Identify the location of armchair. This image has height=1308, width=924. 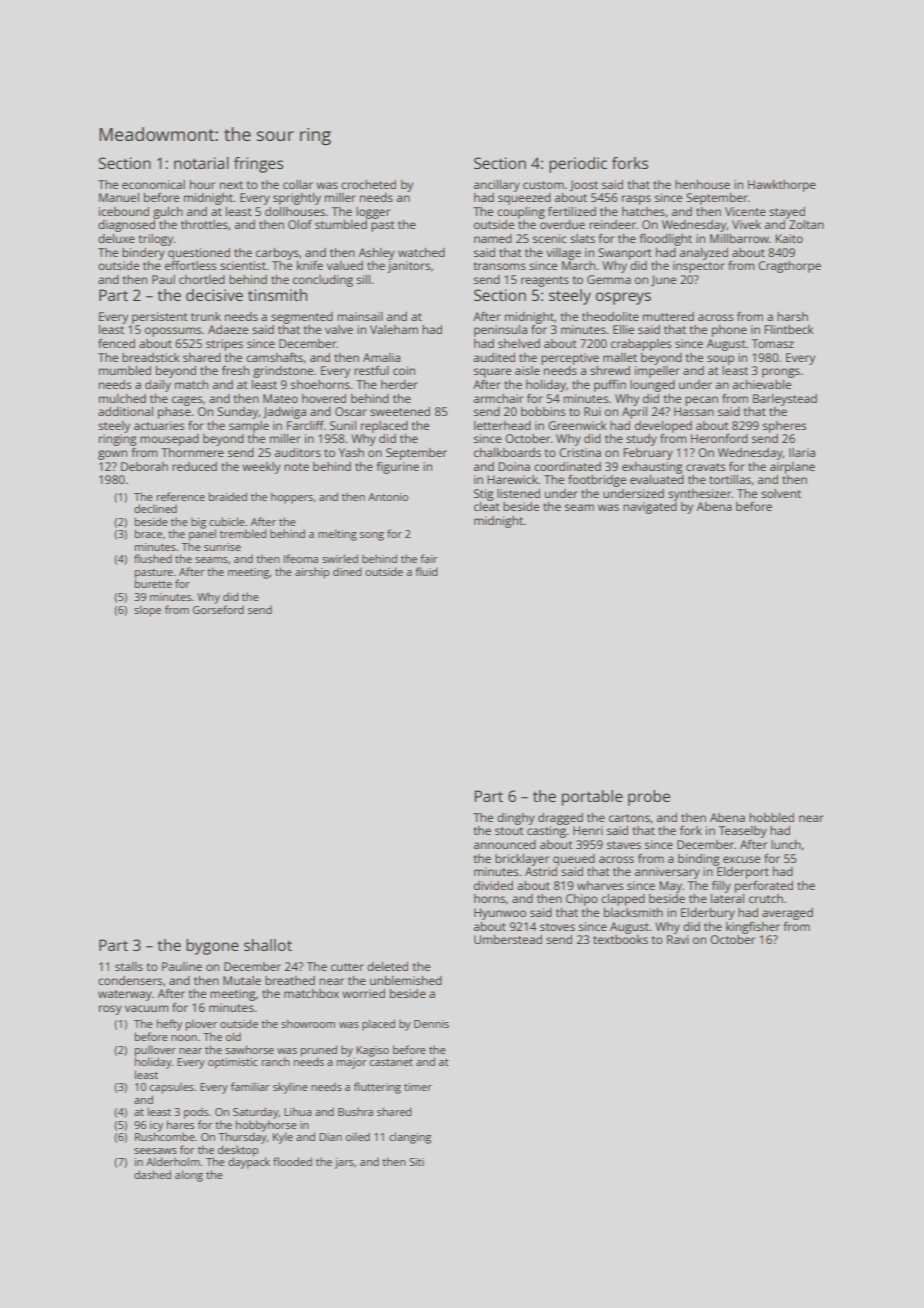
(498, 398).
